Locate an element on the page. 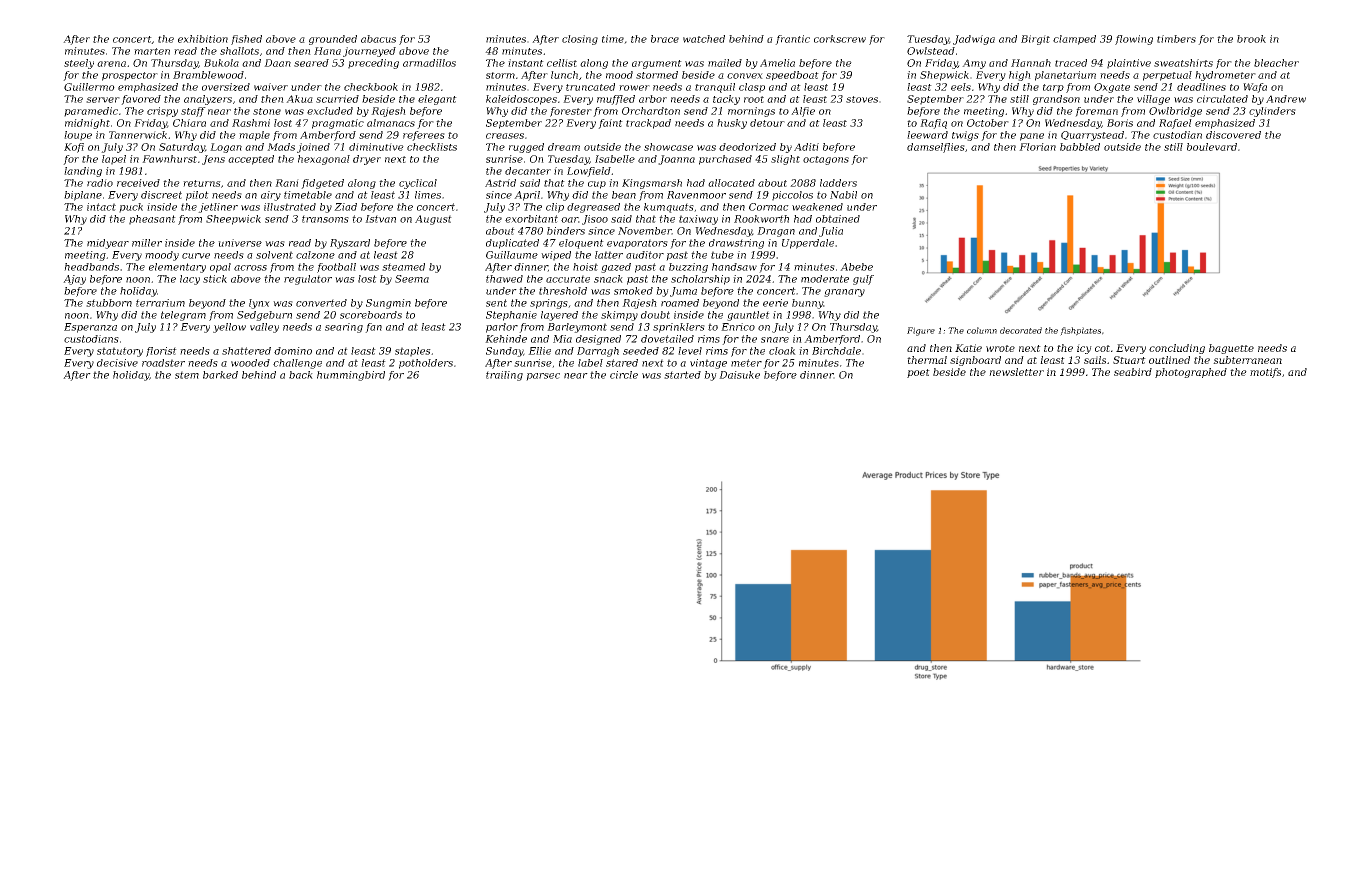  obtained is located at coordinates (838, 219).
